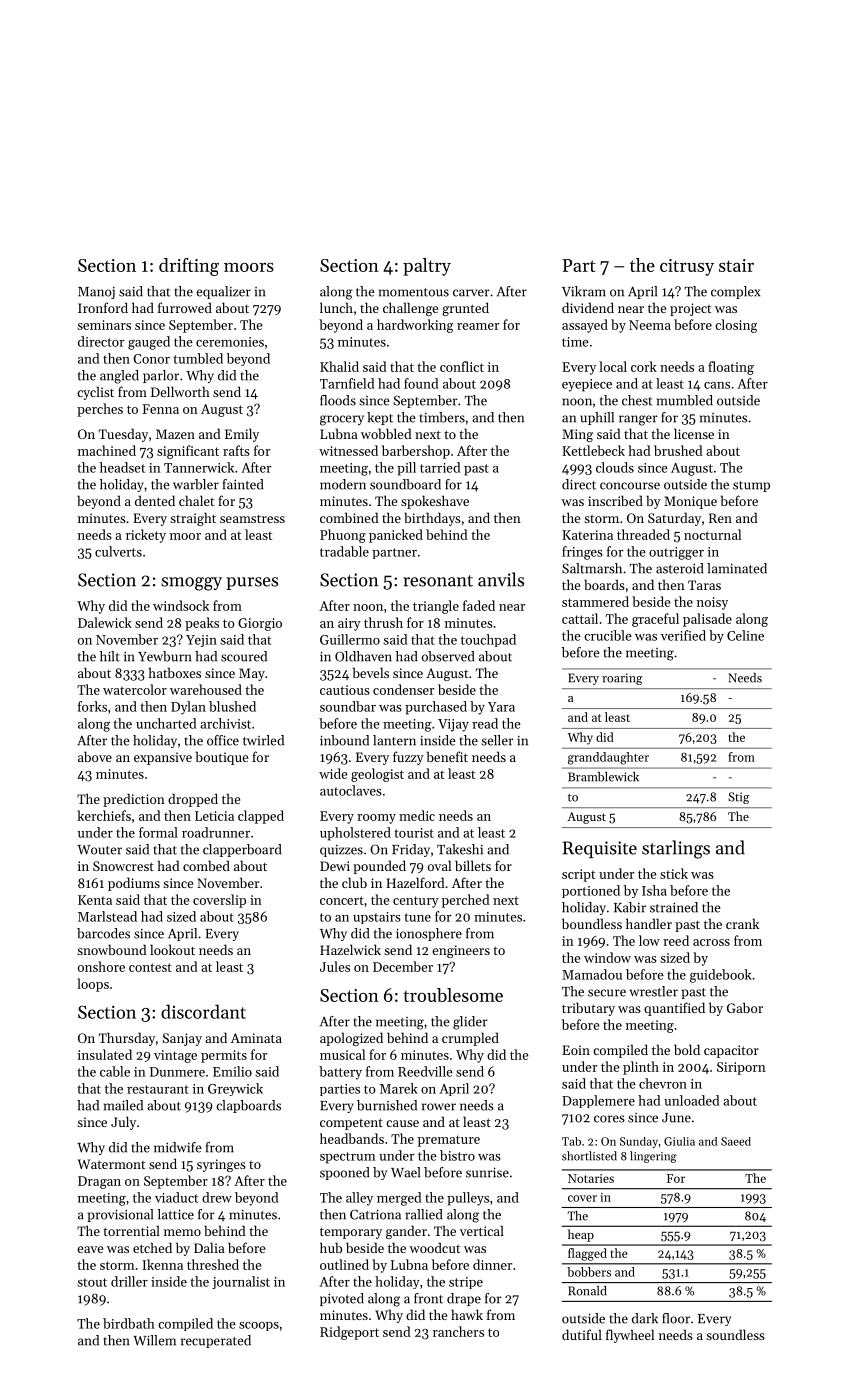 Image resolution: width=849 pixels, height=1400 pixels. What do you see at coordinates (735, 1334) in the image?
I see `soundless` at bounding box center [735, 1334].
